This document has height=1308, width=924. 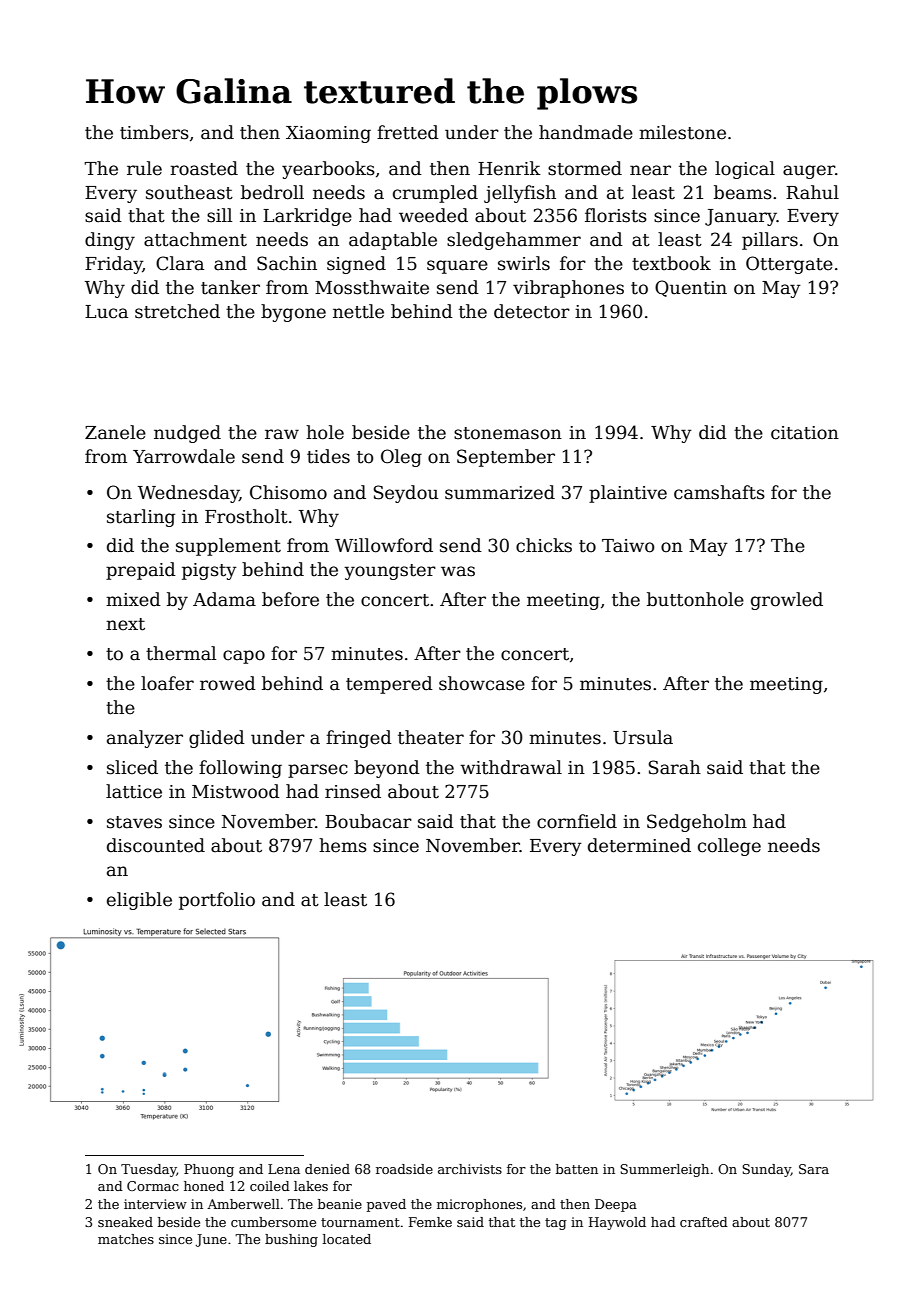 What do you see at coordinates (244, 657) in the document?
I see `capo` at bounding box center [244, 657].
